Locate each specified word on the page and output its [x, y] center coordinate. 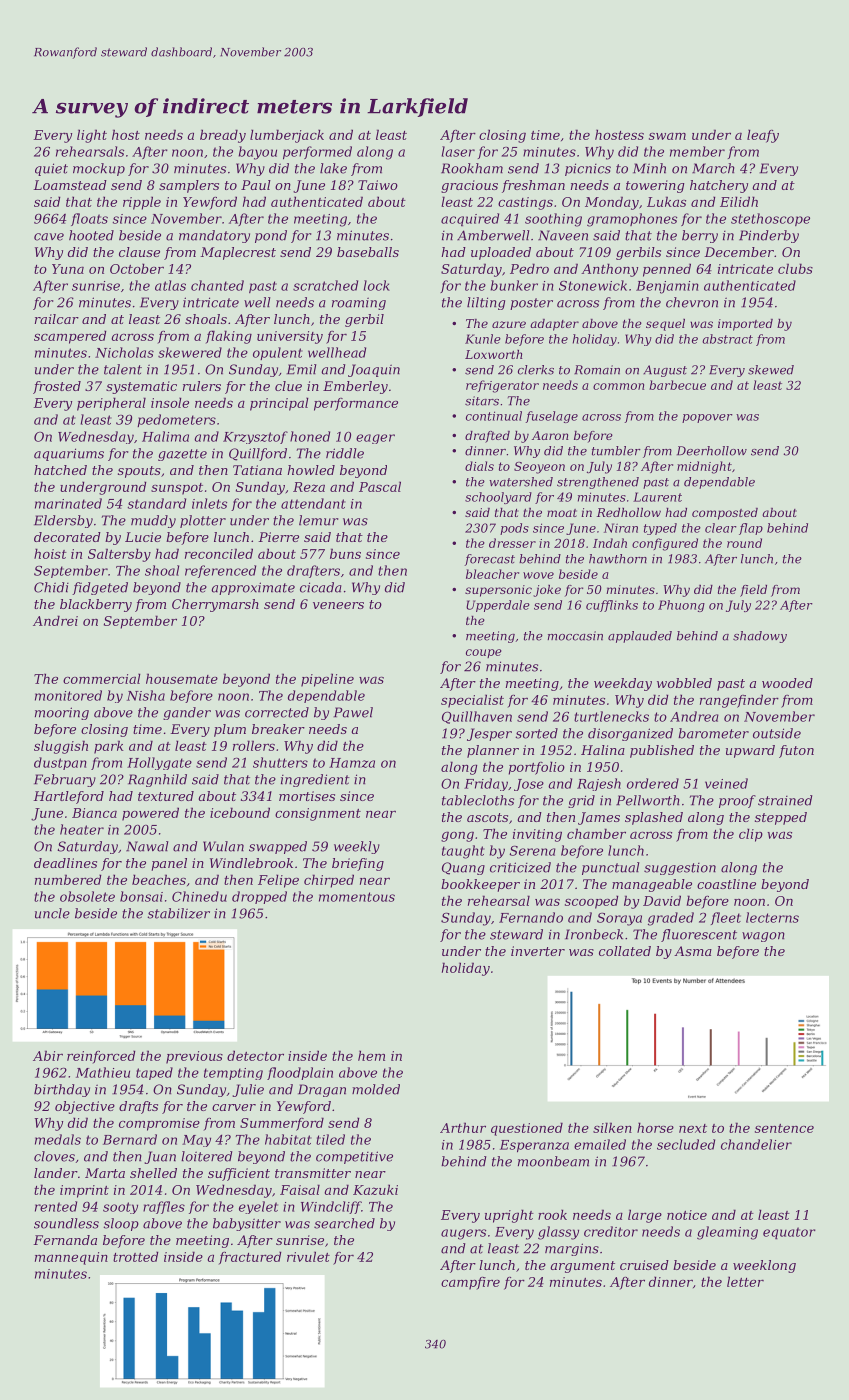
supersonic [498, 591]
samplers [189, 186]
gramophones [632, 220]
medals [58, 1139]
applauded [640, 637]
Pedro [529, 268]
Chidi [51, 587]
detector [255, 1055]
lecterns [772, 917]
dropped [259, 897]
